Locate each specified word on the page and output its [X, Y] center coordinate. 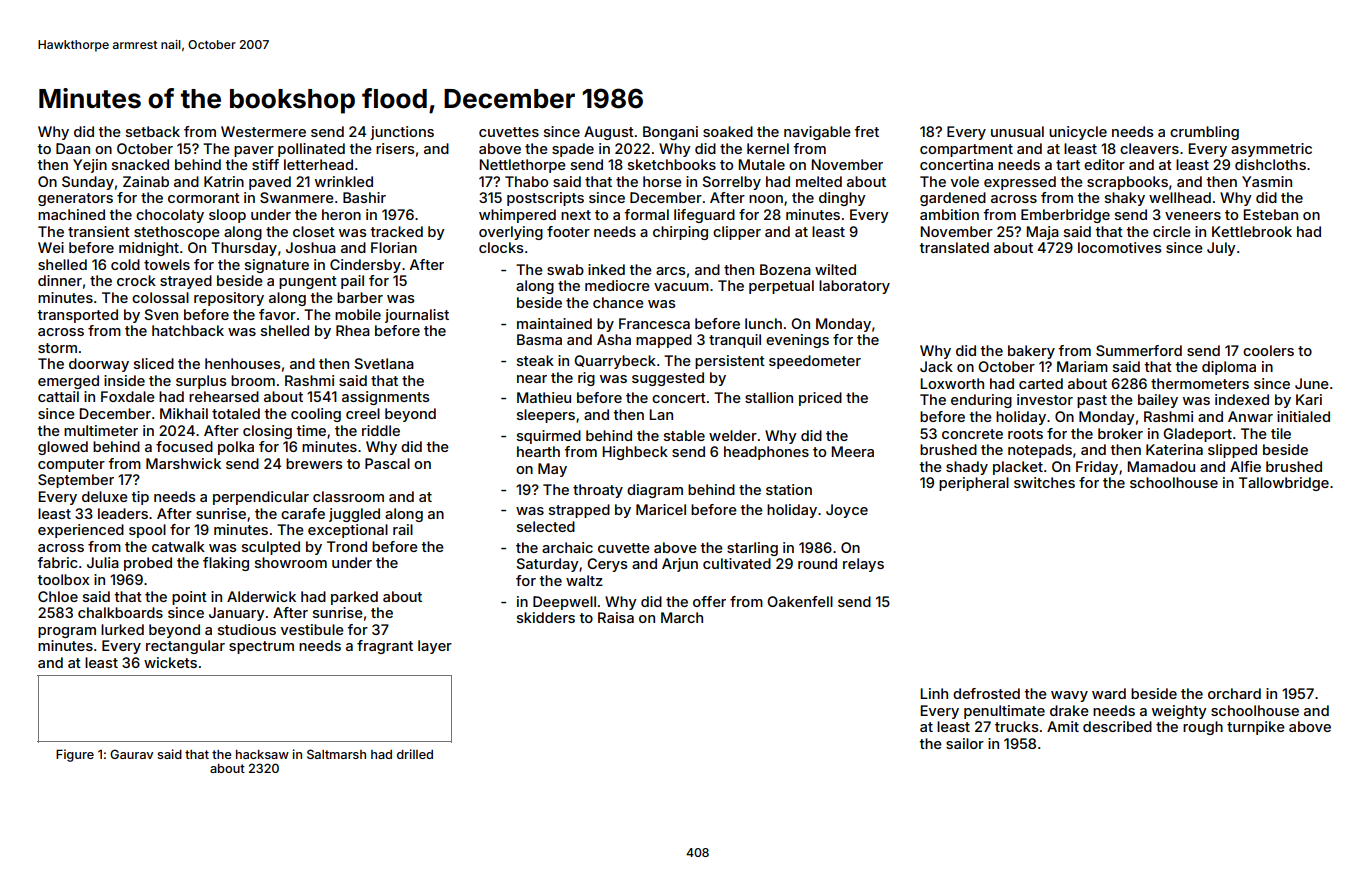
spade [573, 150]
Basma [539, 339]
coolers [1268, 350]
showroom [291, 562]
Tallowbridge [1284, 484]
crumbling [1204, 133]
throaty [598, 491]
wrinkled [344, 181]
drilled [415, 754]
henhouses [242, 363]
